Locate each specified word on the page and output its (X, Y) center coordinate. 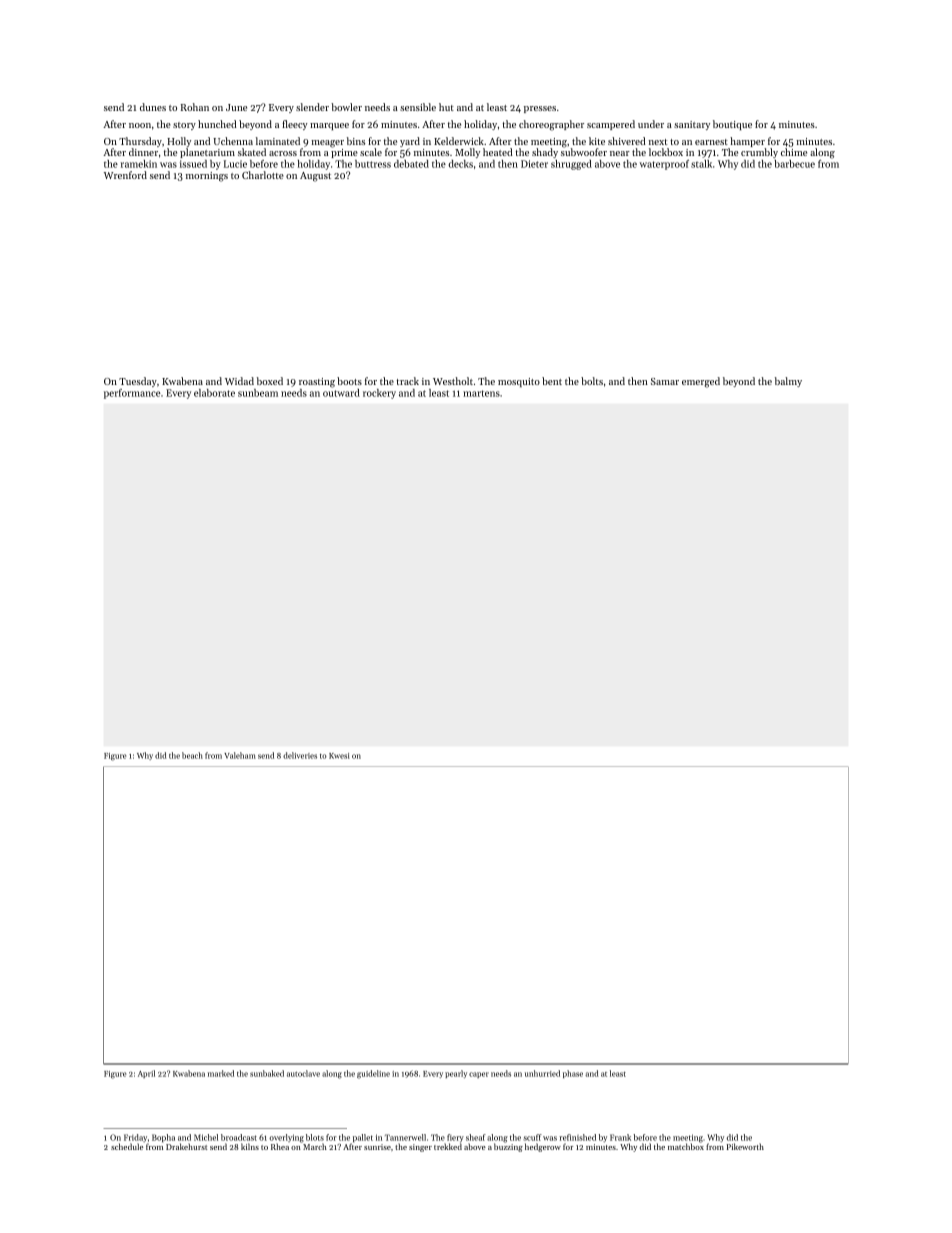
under (651, 124)
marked (221, 1073)
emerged (701, 382)
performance (132, 394)
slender (312, 107)
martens (481, 393)
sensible (418, 107)
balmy (788, 382)
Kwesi (339, 756)
